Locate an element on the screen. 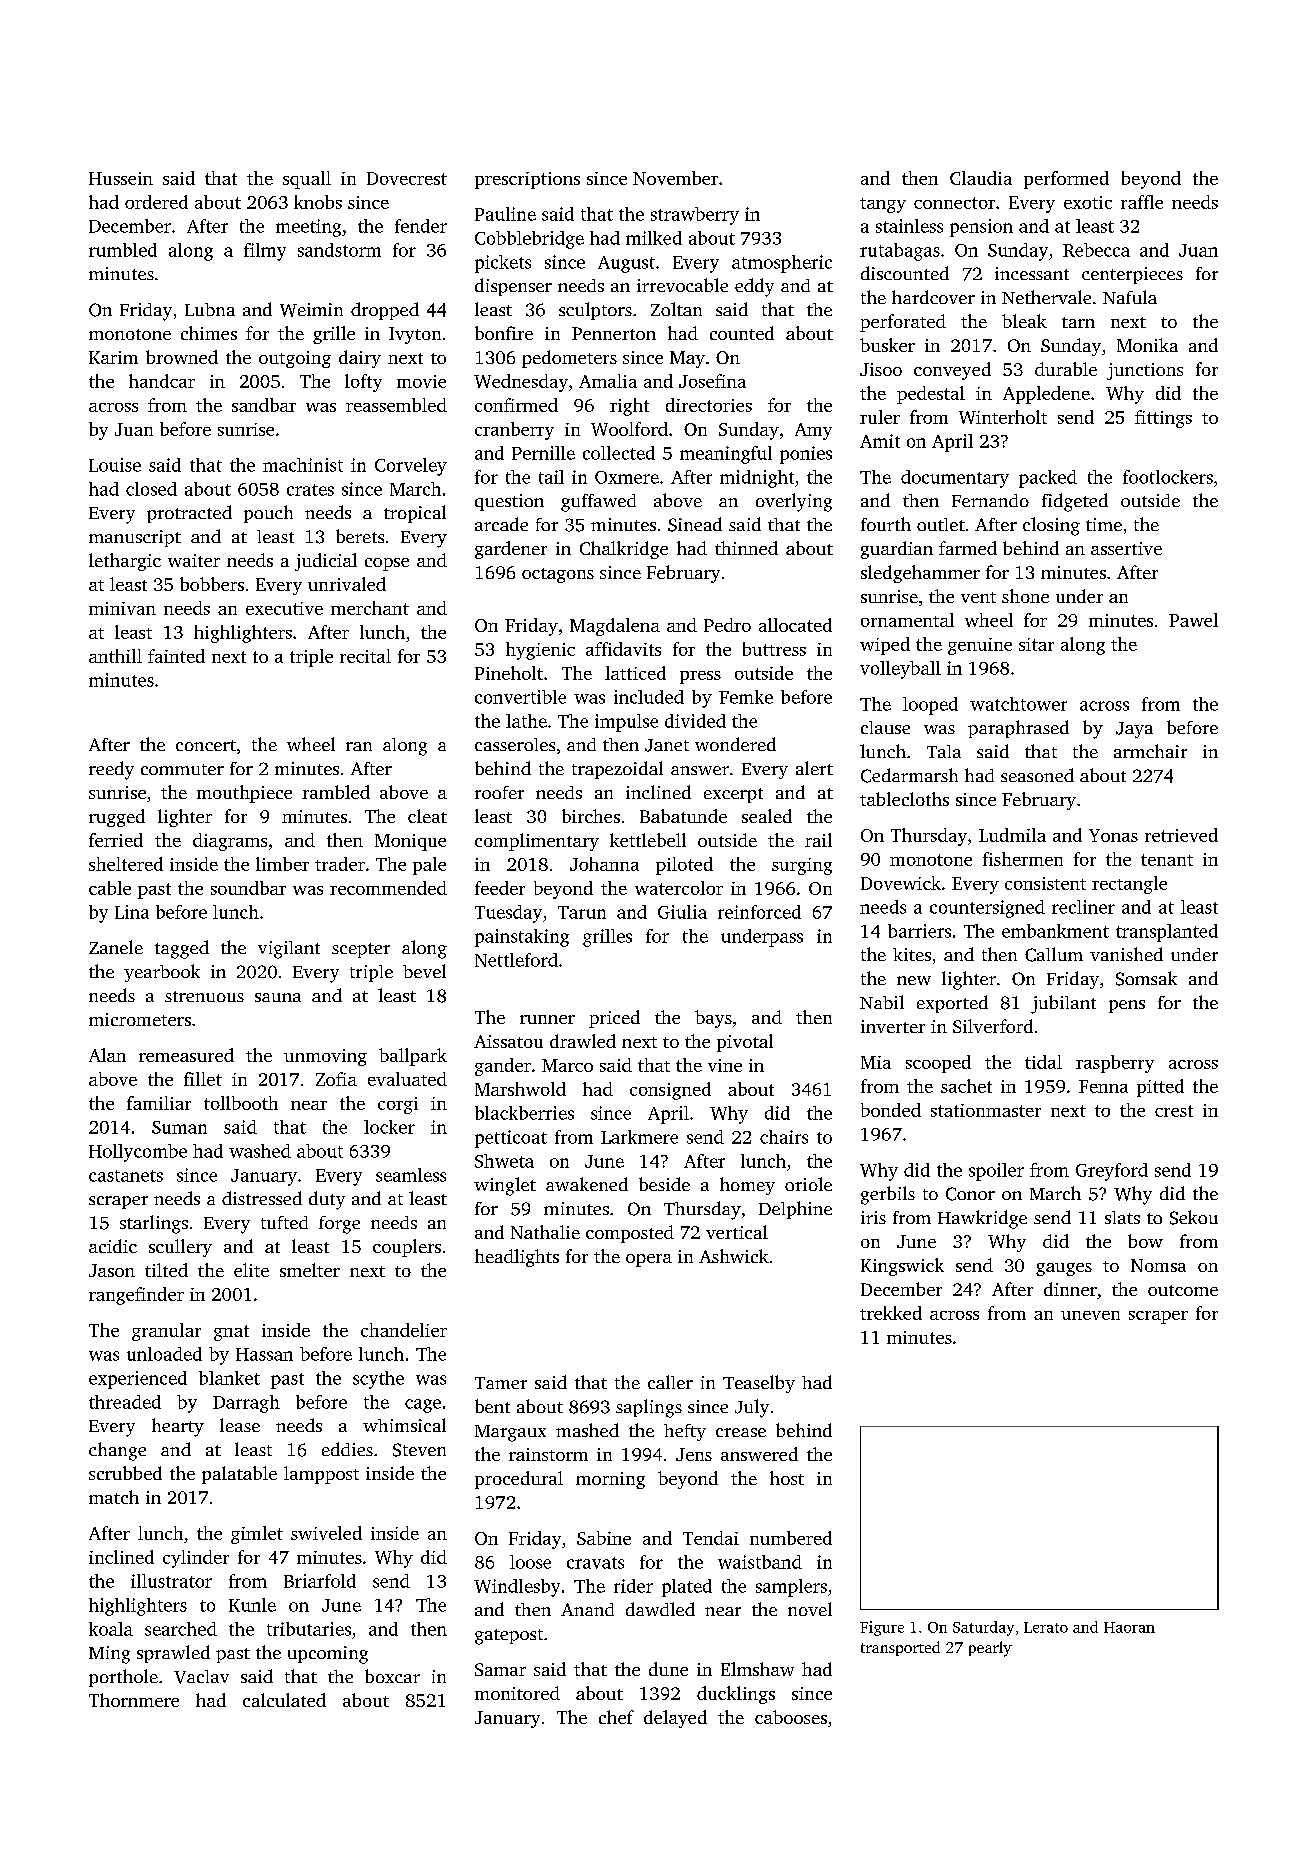 The width and height of the screenshot is (1307, 1849). squall is located at coordinates (307, 180).
